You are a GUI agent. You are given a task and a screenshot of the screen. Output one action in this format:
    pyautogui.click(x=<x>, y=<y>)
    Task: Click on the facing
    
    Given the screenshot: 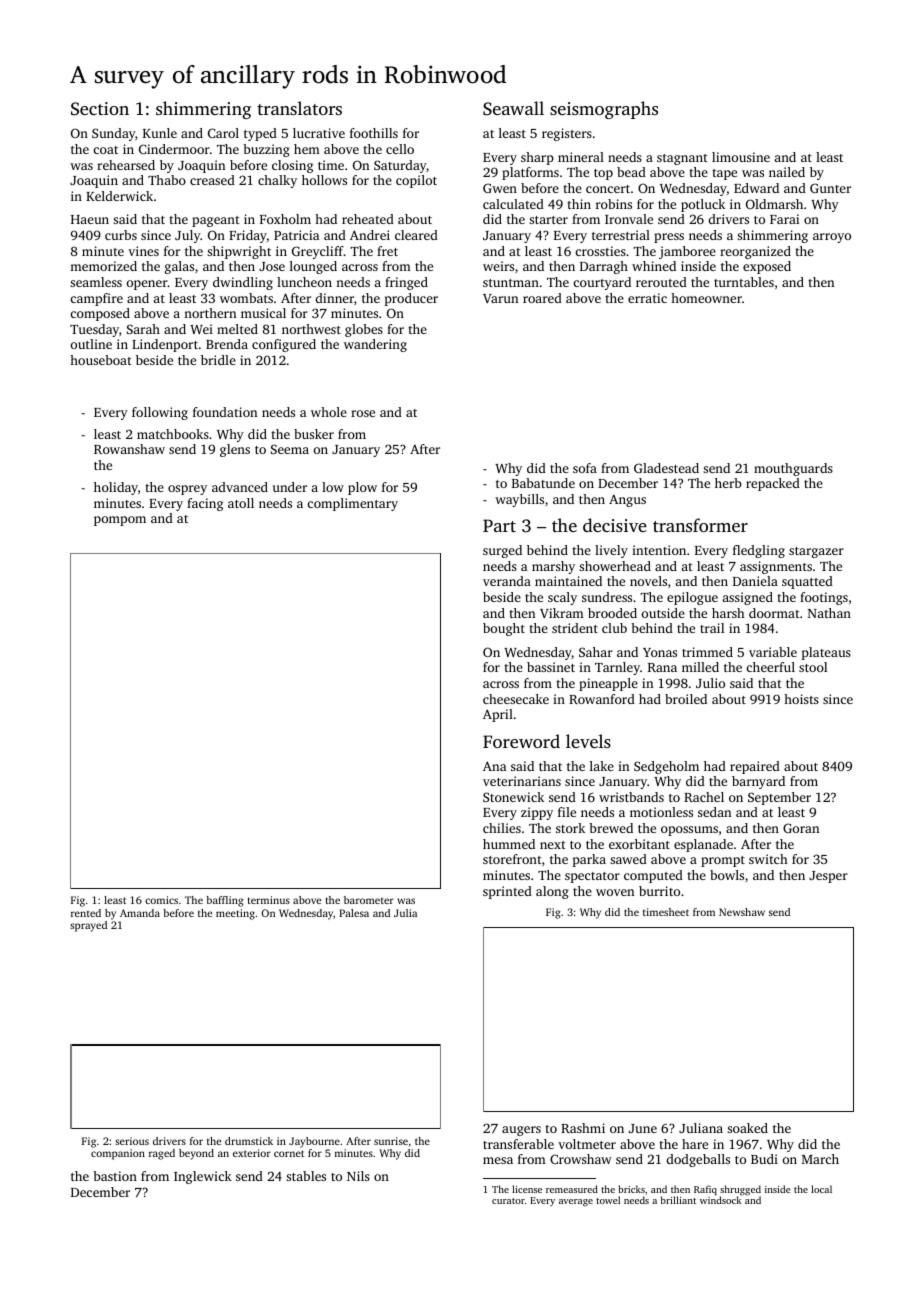 What is the action you would take?
    pyautogui.click(x=205, y=504)
